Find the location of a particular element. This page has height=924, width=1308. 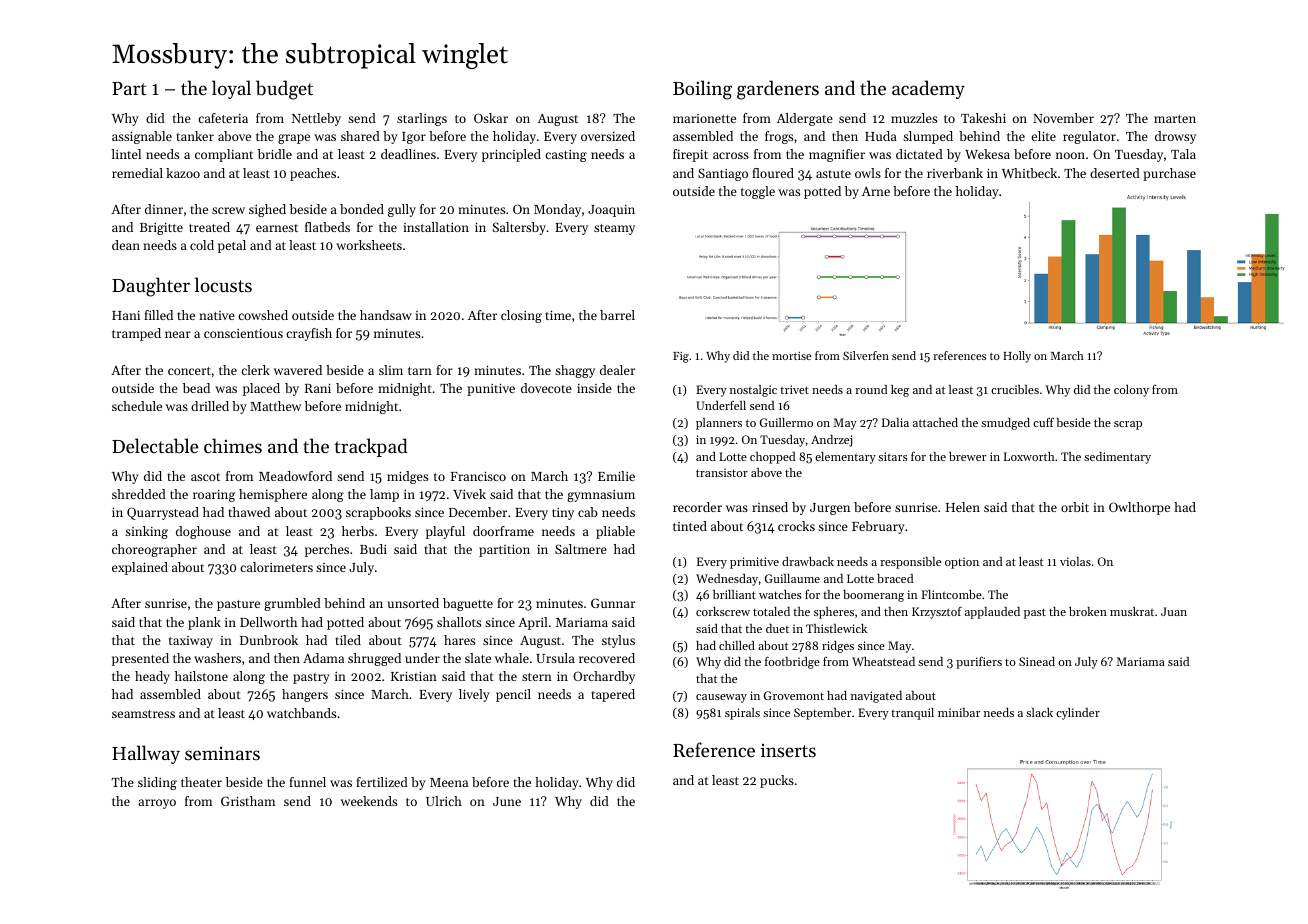

budget is located at coordinates (284, 90).
